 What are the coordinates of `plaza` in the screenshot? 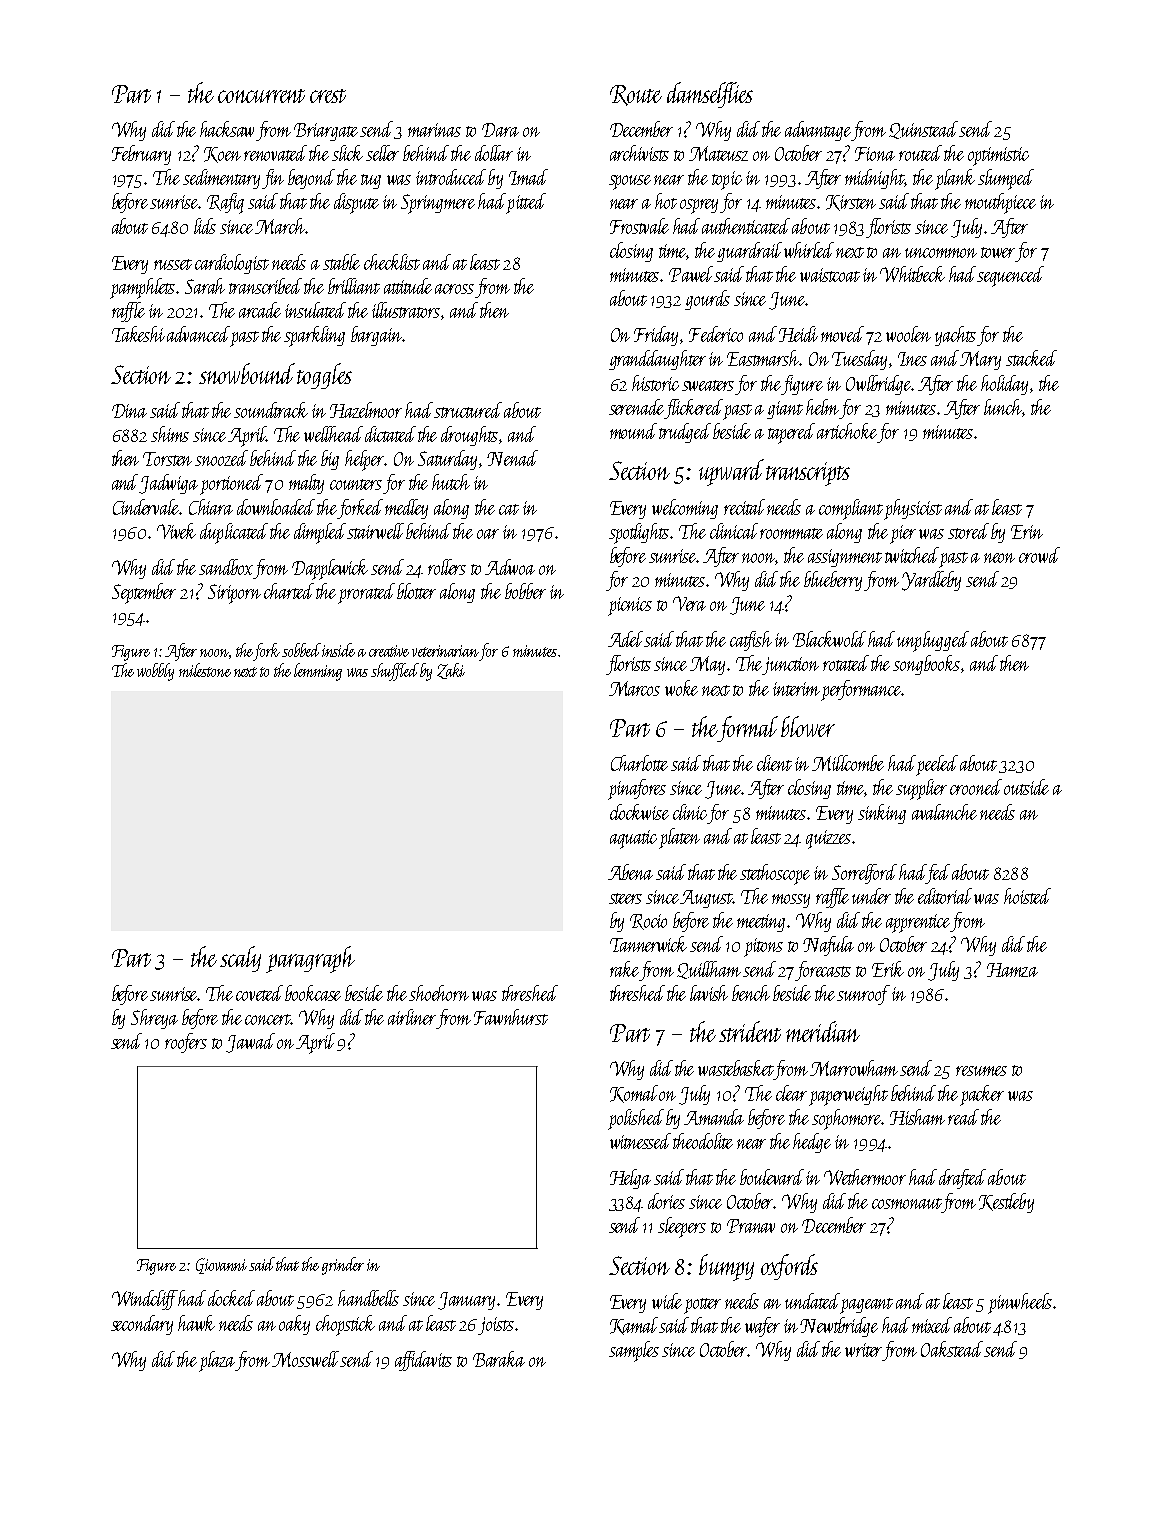 It's located at (217, 1361).
